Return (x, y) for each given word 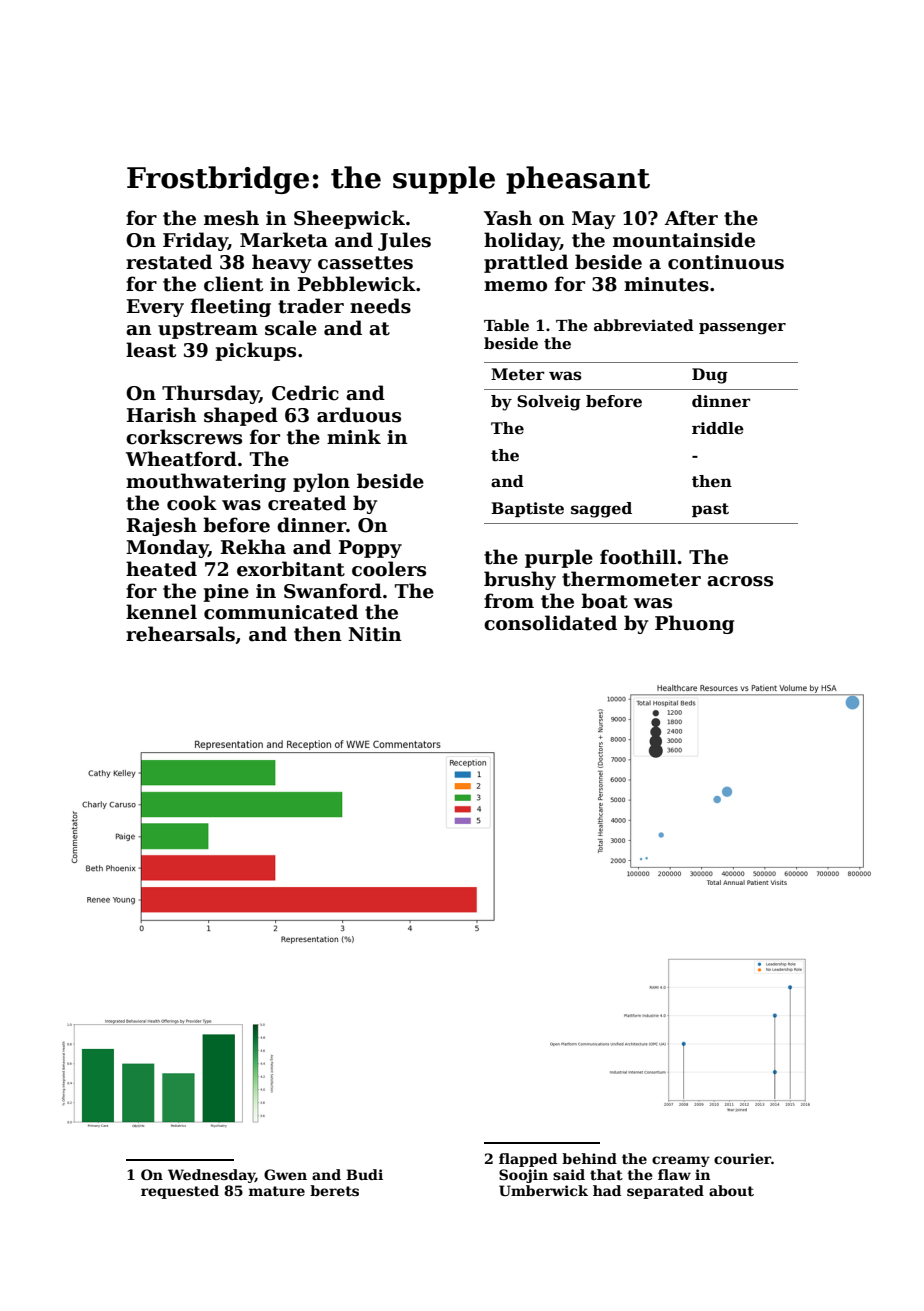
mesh (231, 218)
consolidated (550, 623)
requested (180, 1192)
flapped (528, 1160)
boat (604, 601)
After (691, 218)
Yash (508, 218)
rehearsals (180, 634)
